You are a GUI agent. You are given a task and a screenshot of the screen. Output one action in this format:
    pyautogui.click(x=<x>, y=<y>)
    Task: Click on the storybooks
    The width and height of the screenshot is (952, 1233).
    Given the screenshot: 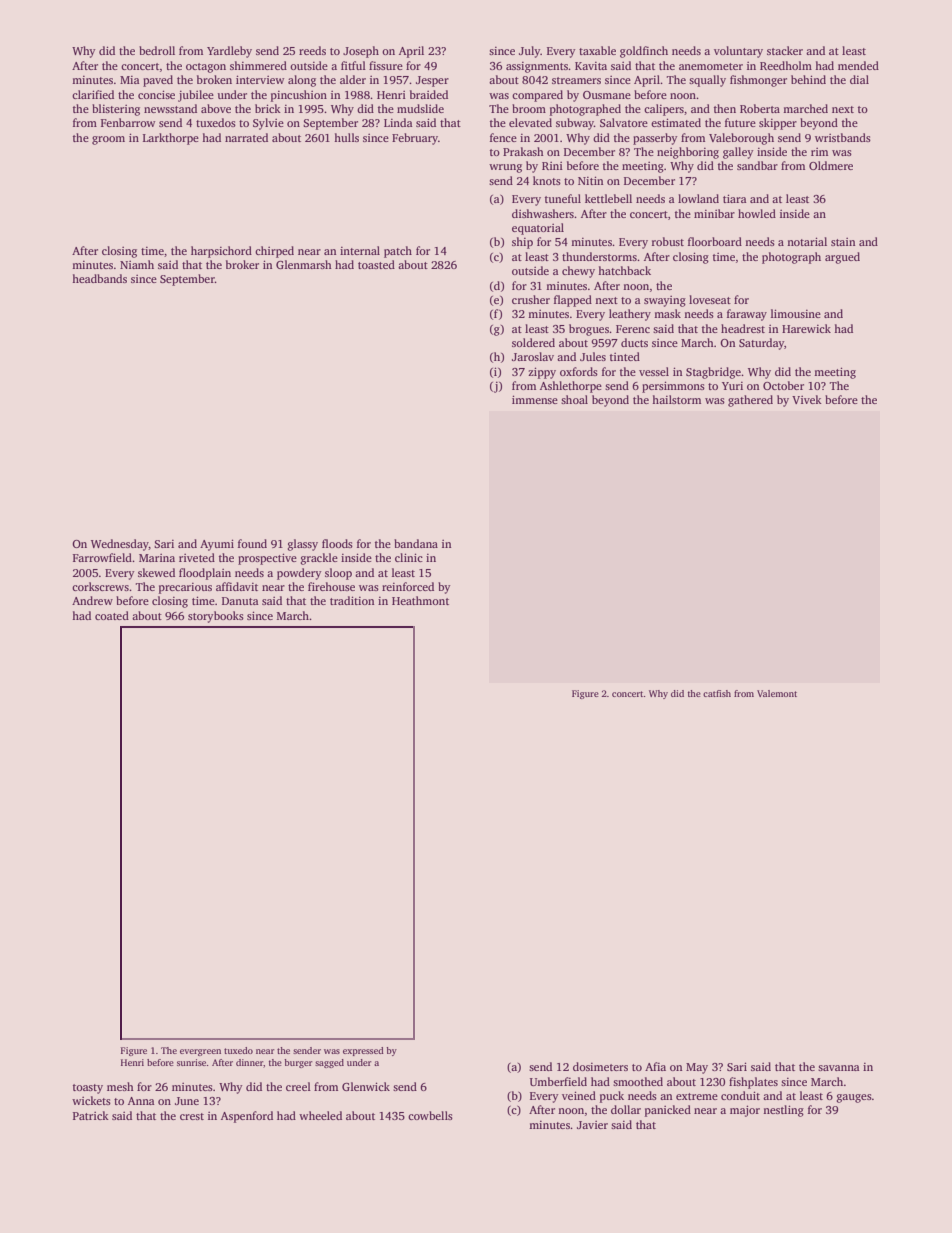 What is the action you would take?
    pyautogui.click(x=216, y=617)
